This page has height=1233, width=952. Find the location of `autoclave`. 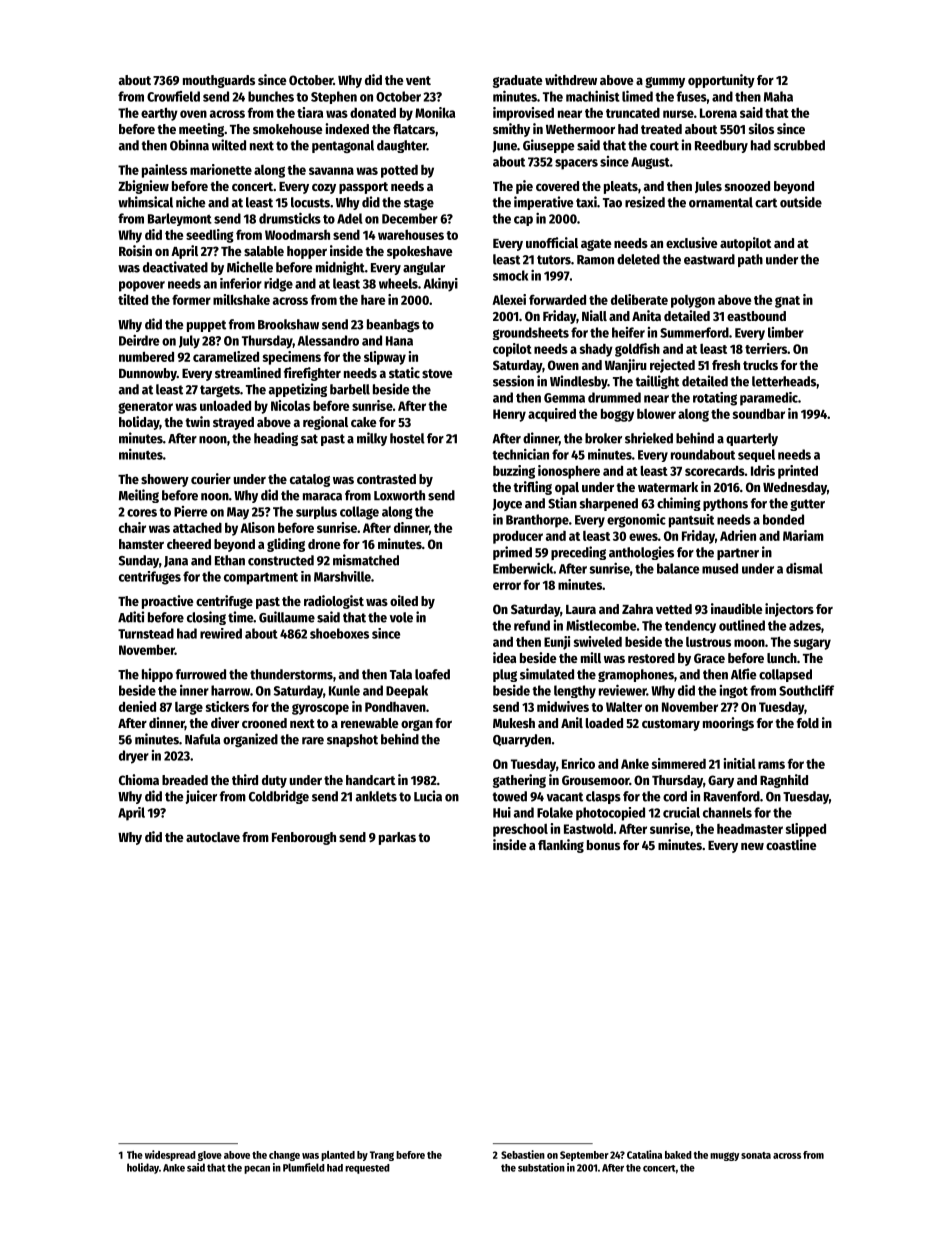

autoclave is located at coordinates (213, 837).
